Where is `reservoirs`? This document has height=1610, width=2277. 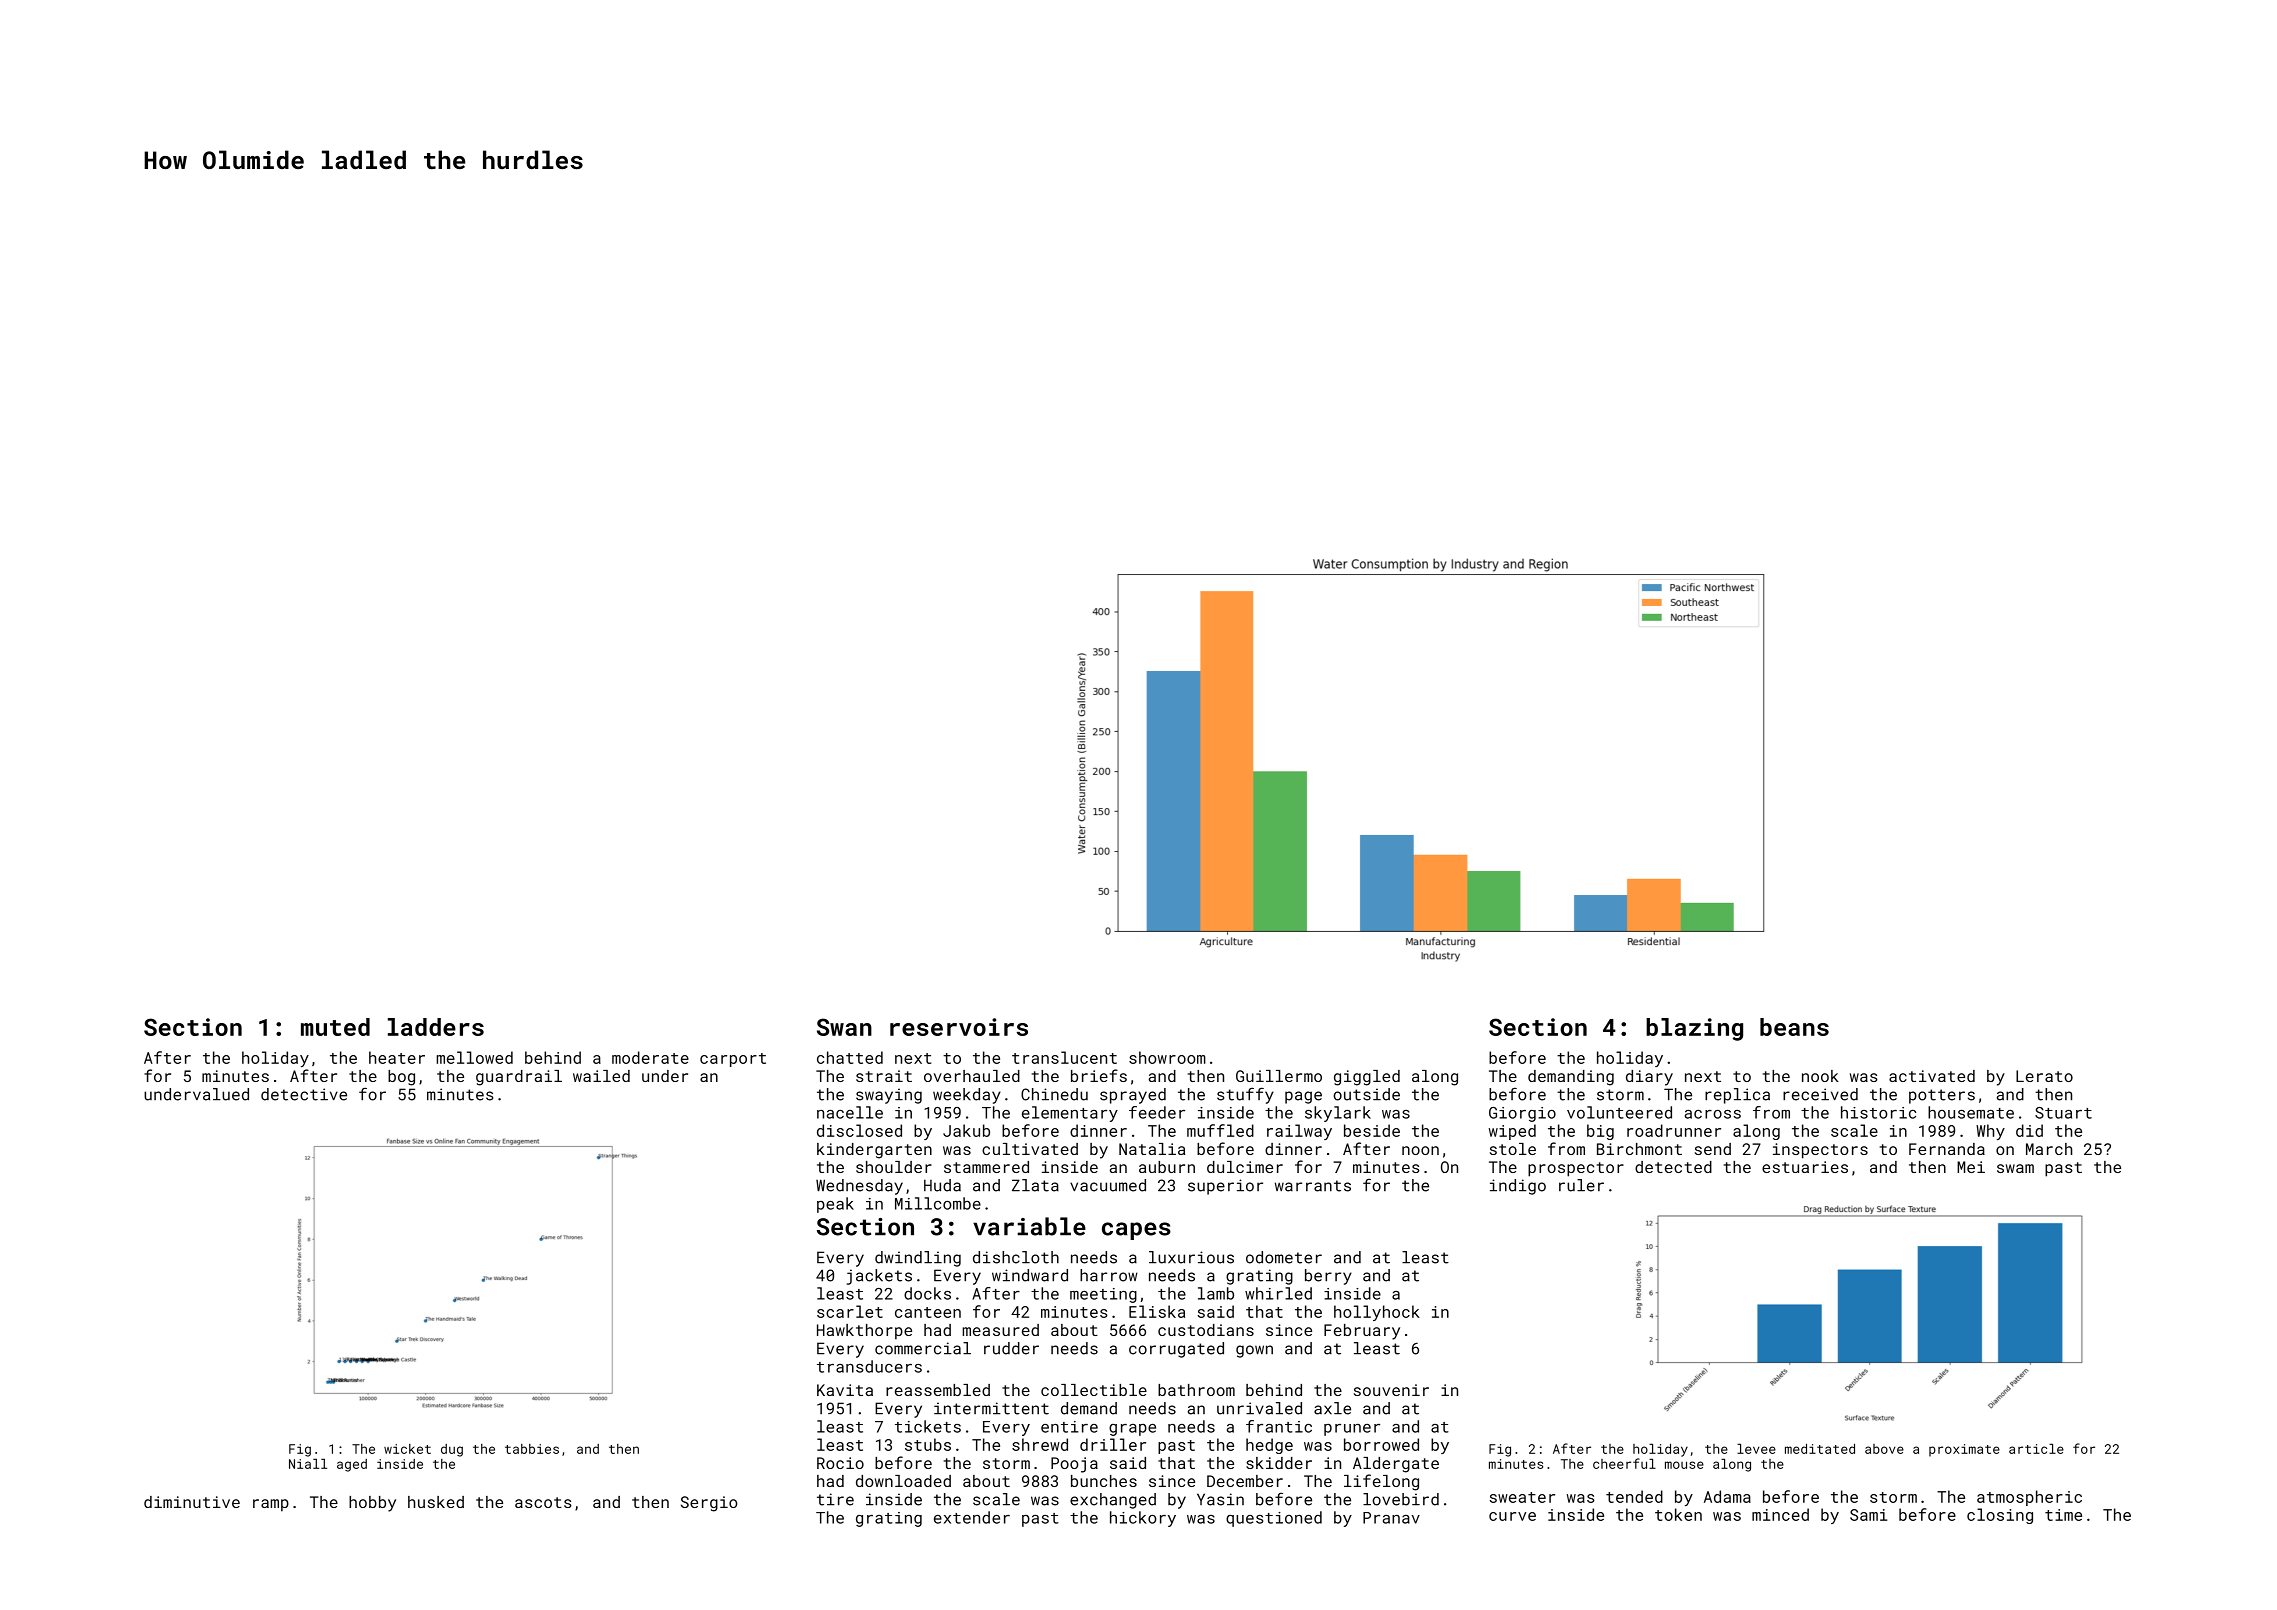
reservoirs is located at coordinates (959, 1027).
